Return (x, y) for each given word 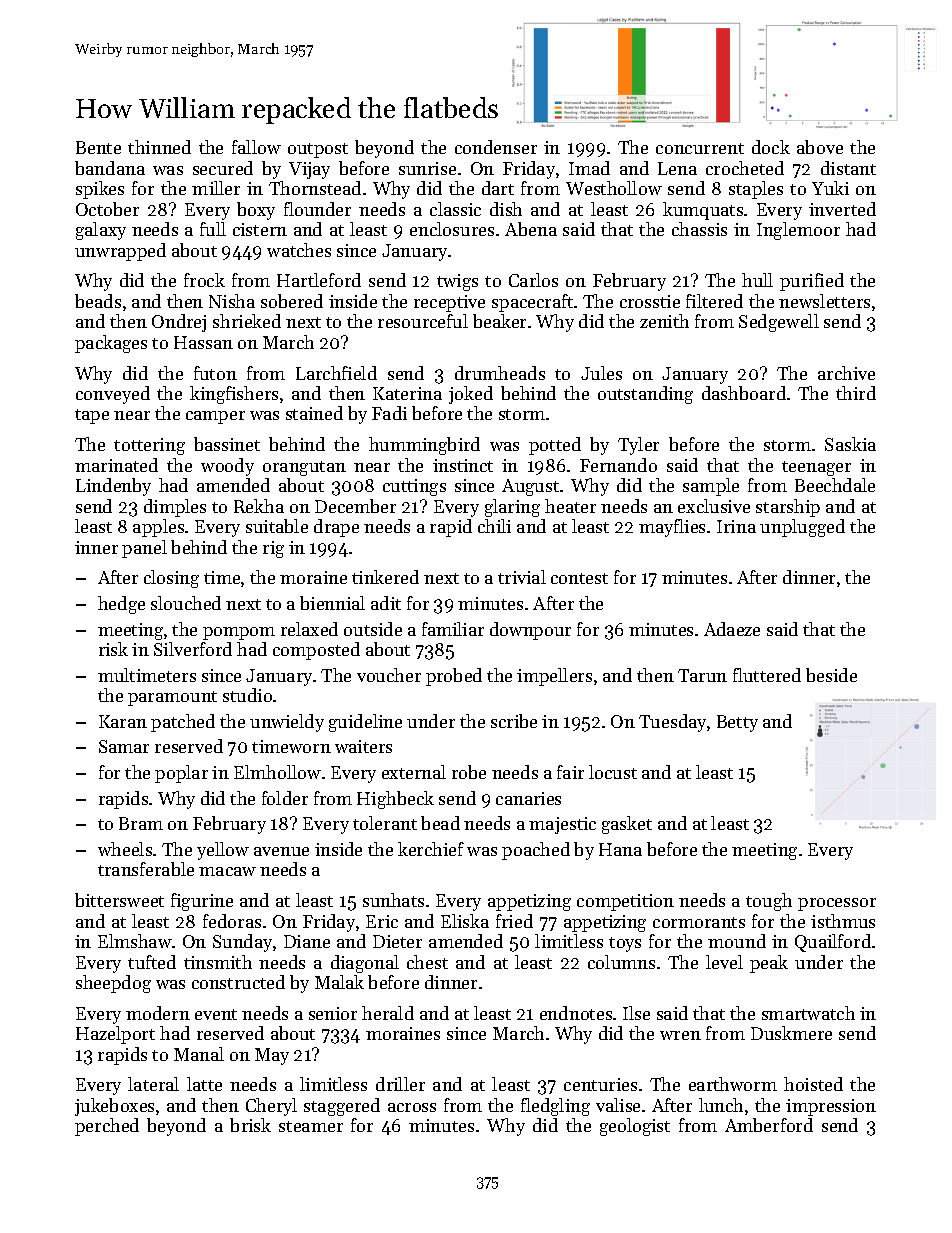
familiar (453, 629)
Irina (736, 526)
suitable (277, 526)
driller (400, 1084)
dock (771, 147)
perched (107, 1127)
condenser (496, 147)
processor (837, 904)
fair (570, 772)
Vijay (309, 170)
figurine (202, 902)
